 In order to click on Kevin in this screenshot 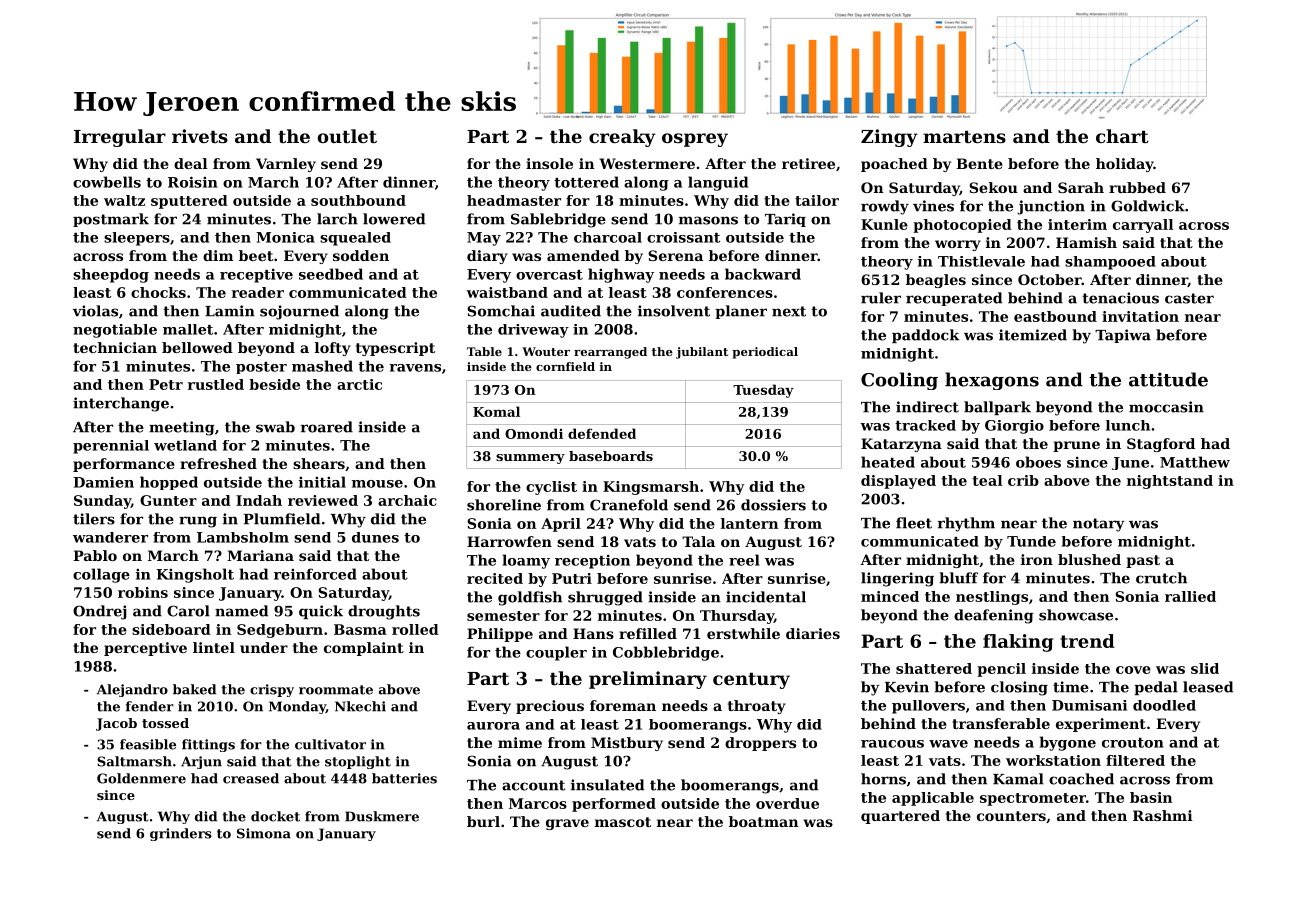, I will do `click(907, 687)`.
